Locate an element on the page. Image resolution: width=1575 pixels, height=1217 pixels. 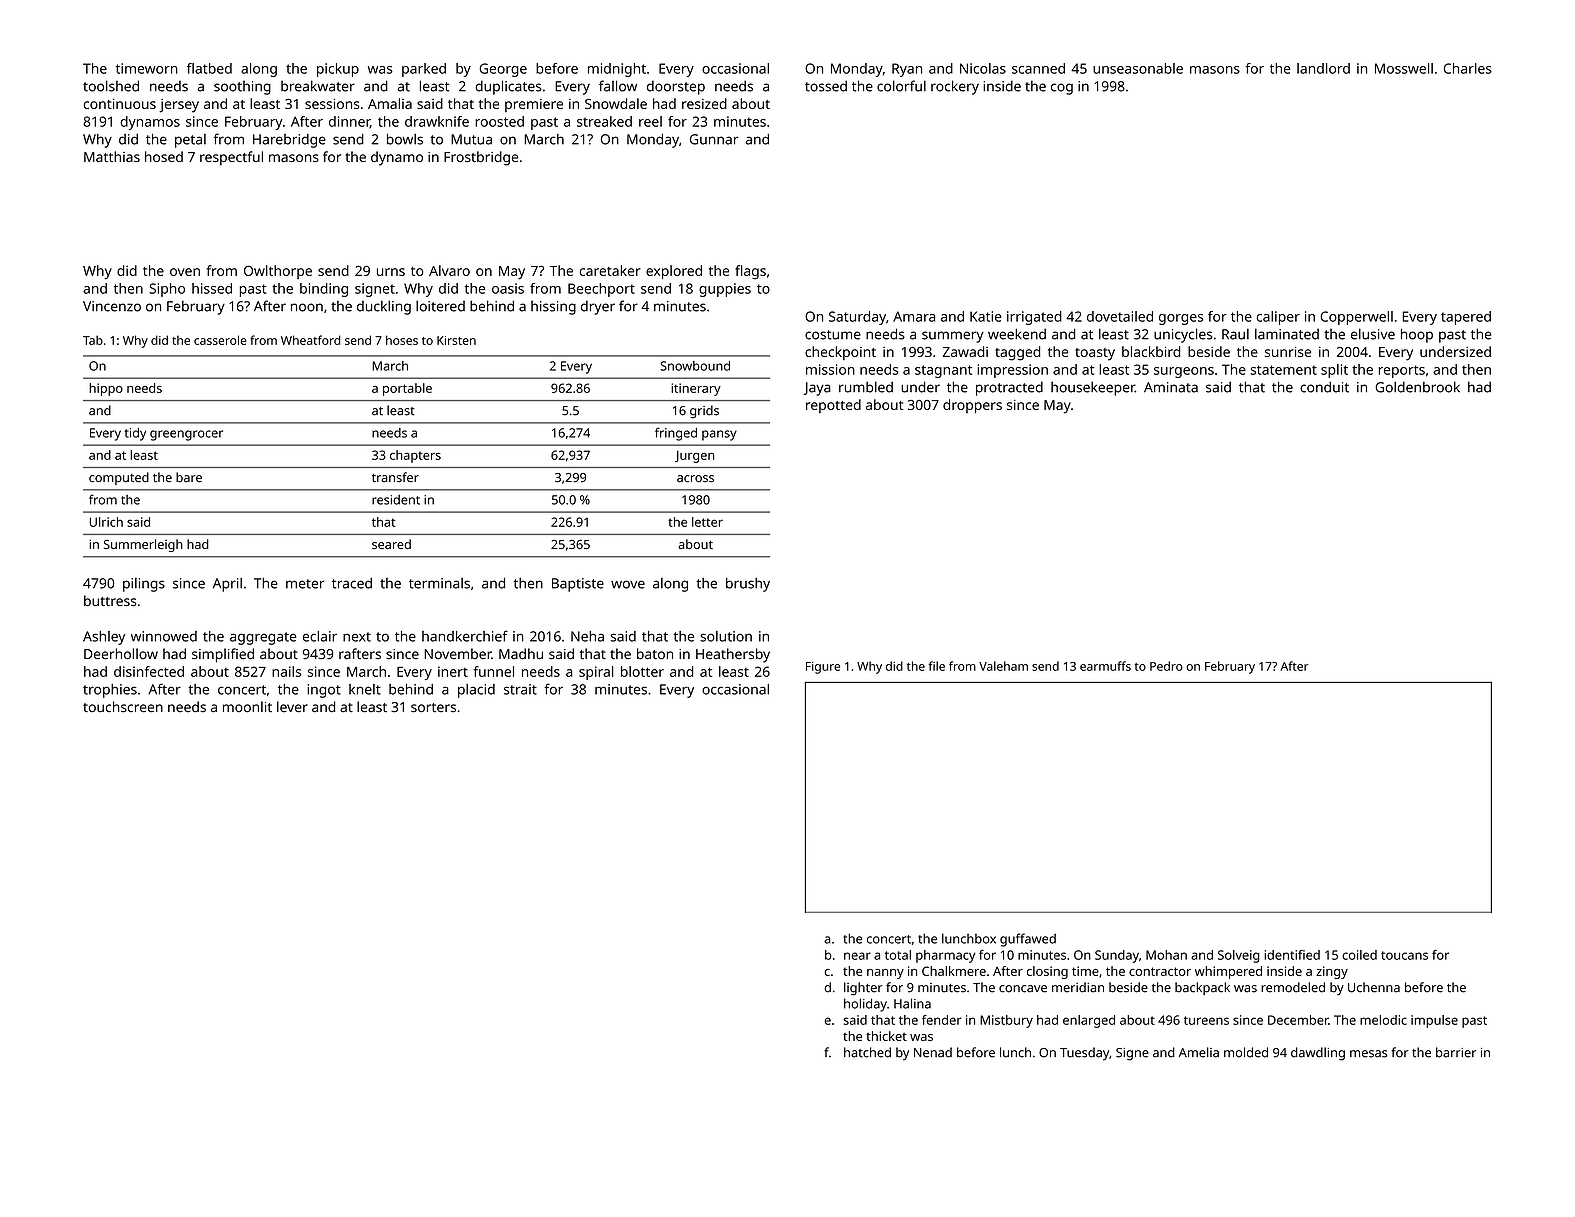
hatched is located at coordinates (867, 1052).
